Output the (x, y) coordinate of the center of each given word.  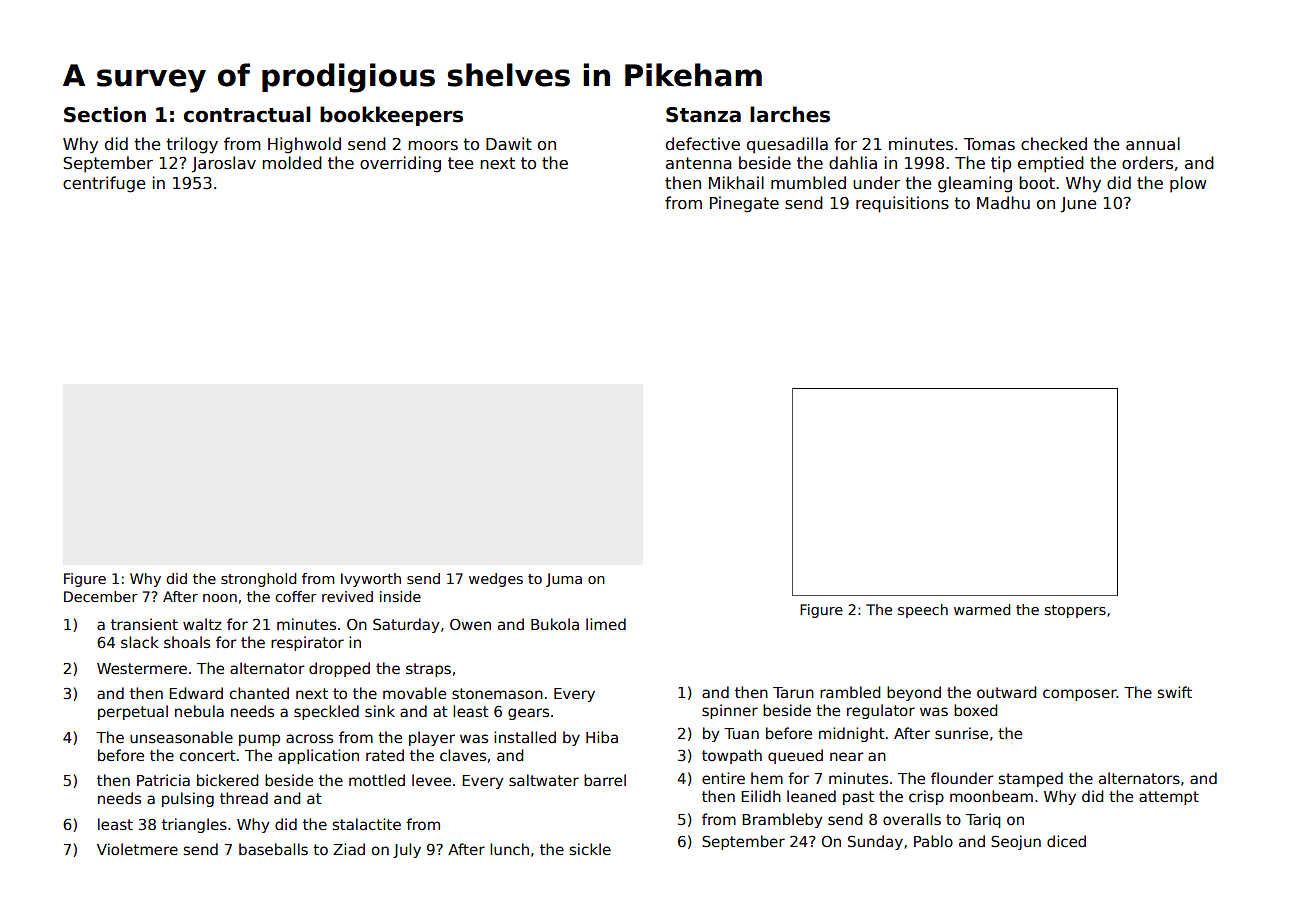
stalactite (367, 824)
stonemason (497, 693)
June (1078, 205)
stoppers (1075, 611)
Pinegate (744, 204)
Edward (196, 693)
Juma (564, 580)
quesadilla (787, 145)
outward (1006, 692)
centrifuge (104, 184)
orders (1147, 163)
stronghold (258, 580)
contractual (247, 114)
